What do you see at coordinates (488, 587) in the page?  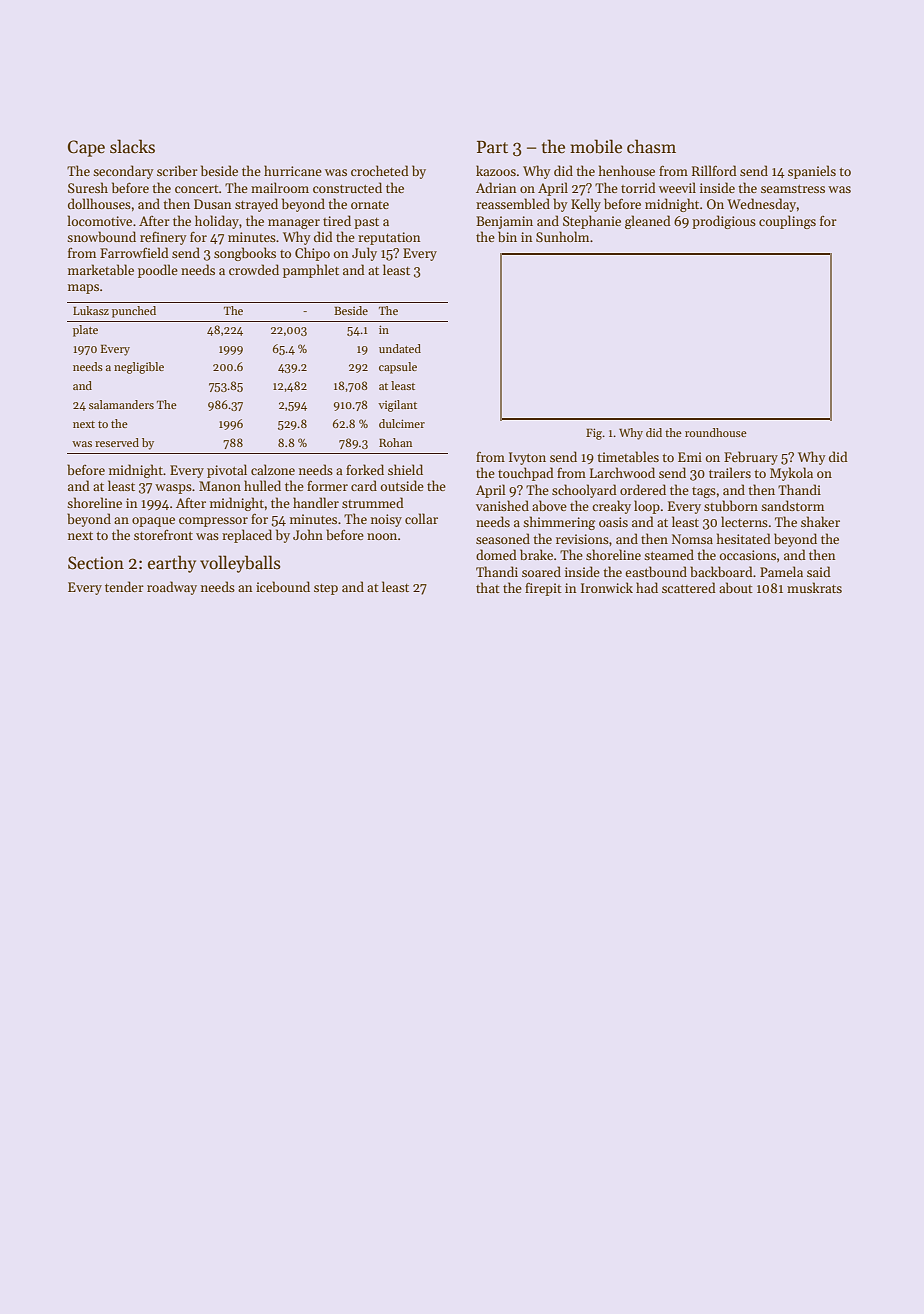 I see `that` at bounding box center [488, 587].
